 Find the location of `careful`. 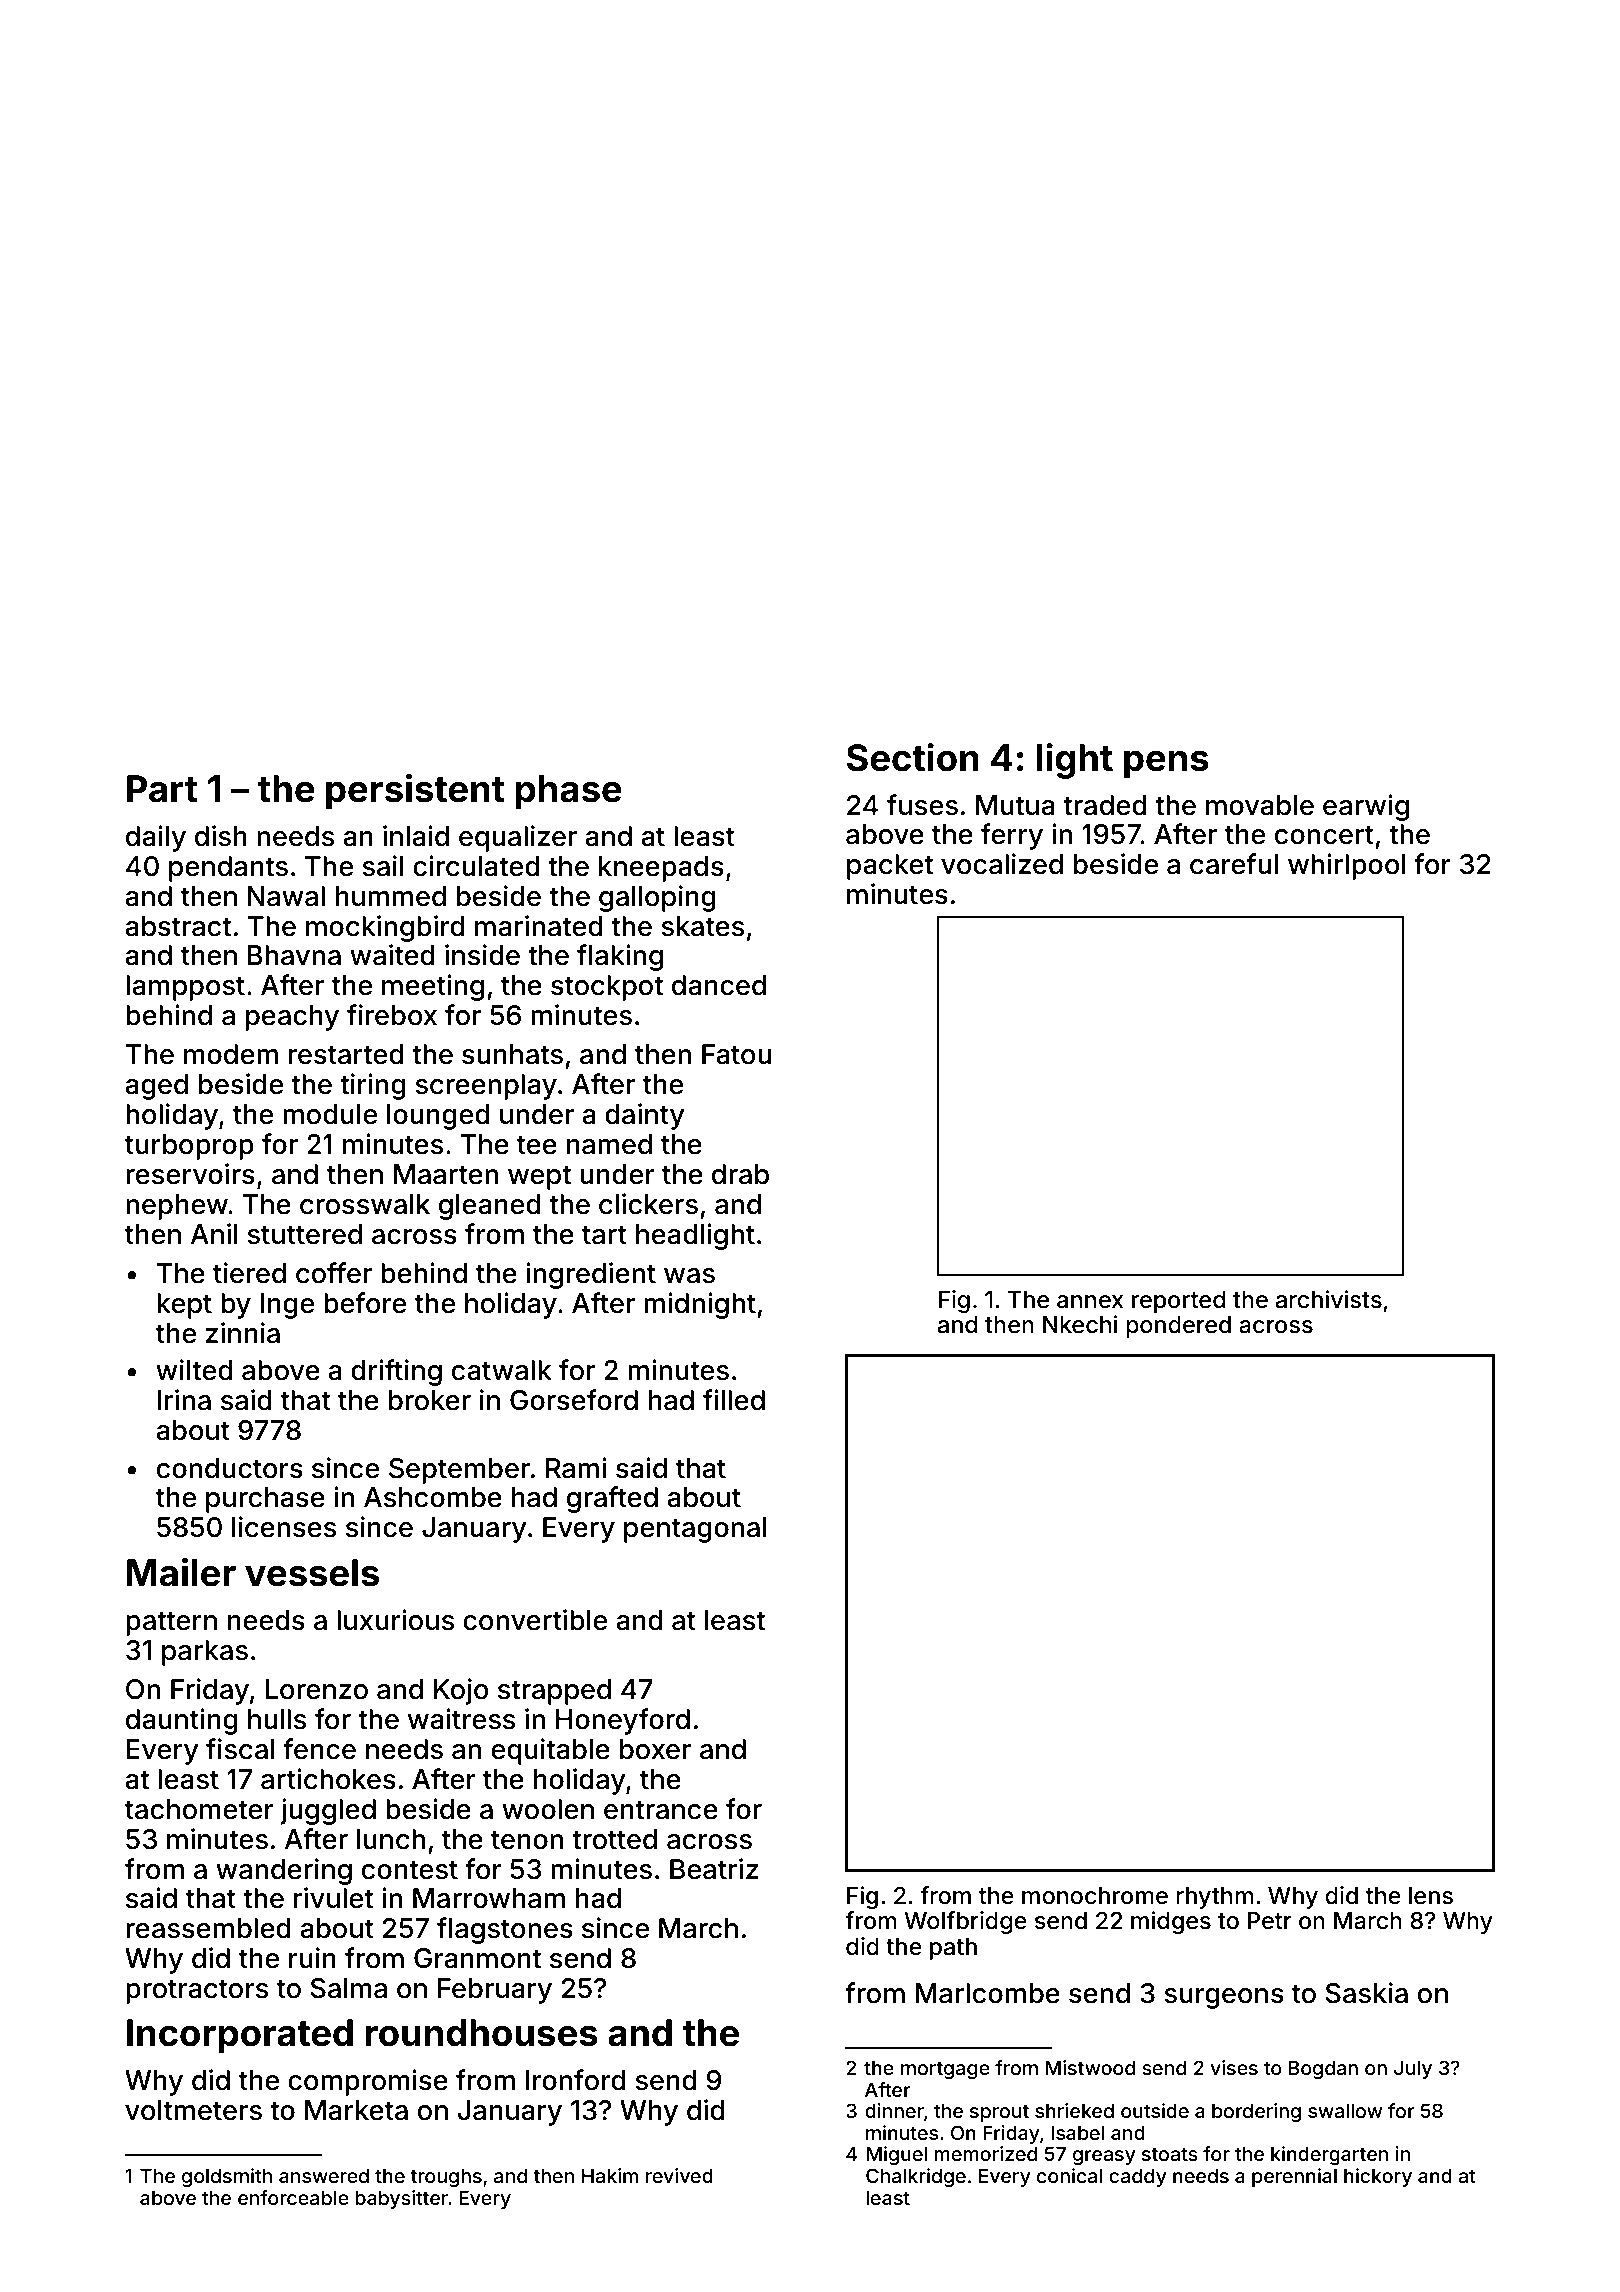

careful is located at coordinates (1234, 864).
